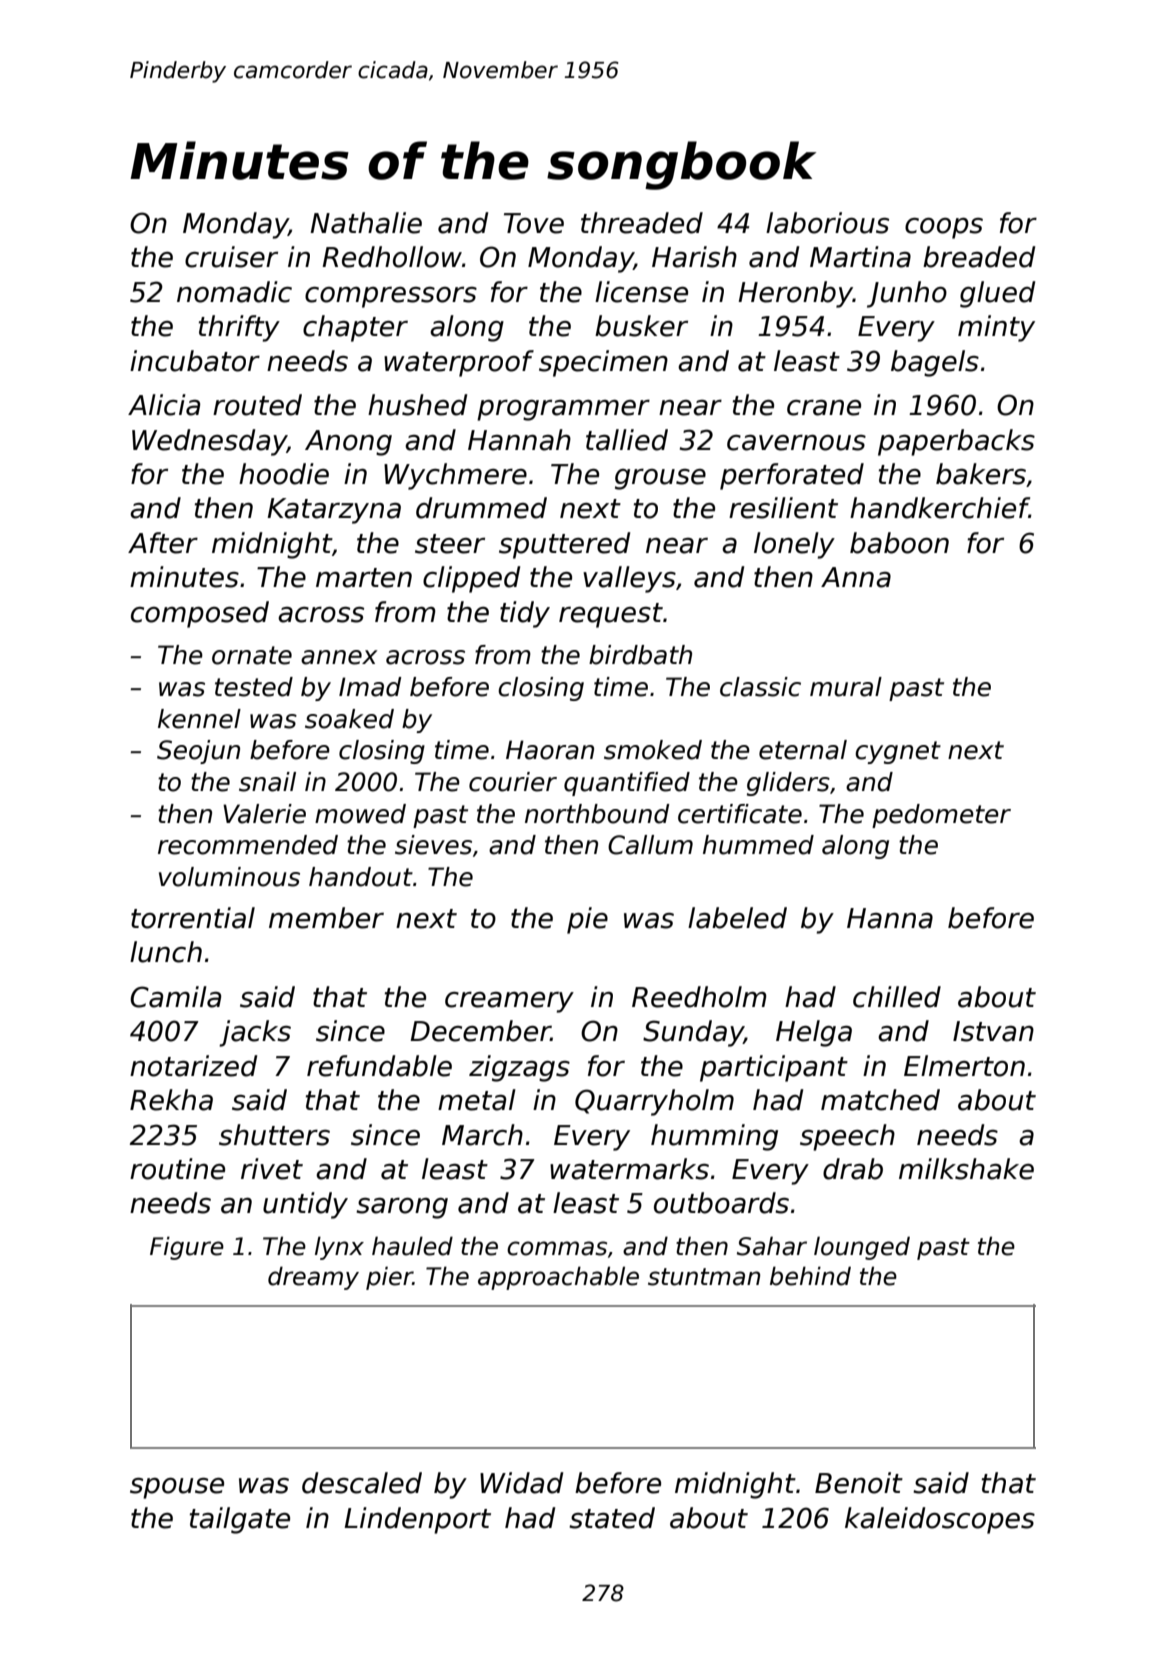 This screenshot has width=1165, height=1654. What do you see at coordinates (641, 326) in the screenshot?
I see `busker` at bounding box center [641, 326].
